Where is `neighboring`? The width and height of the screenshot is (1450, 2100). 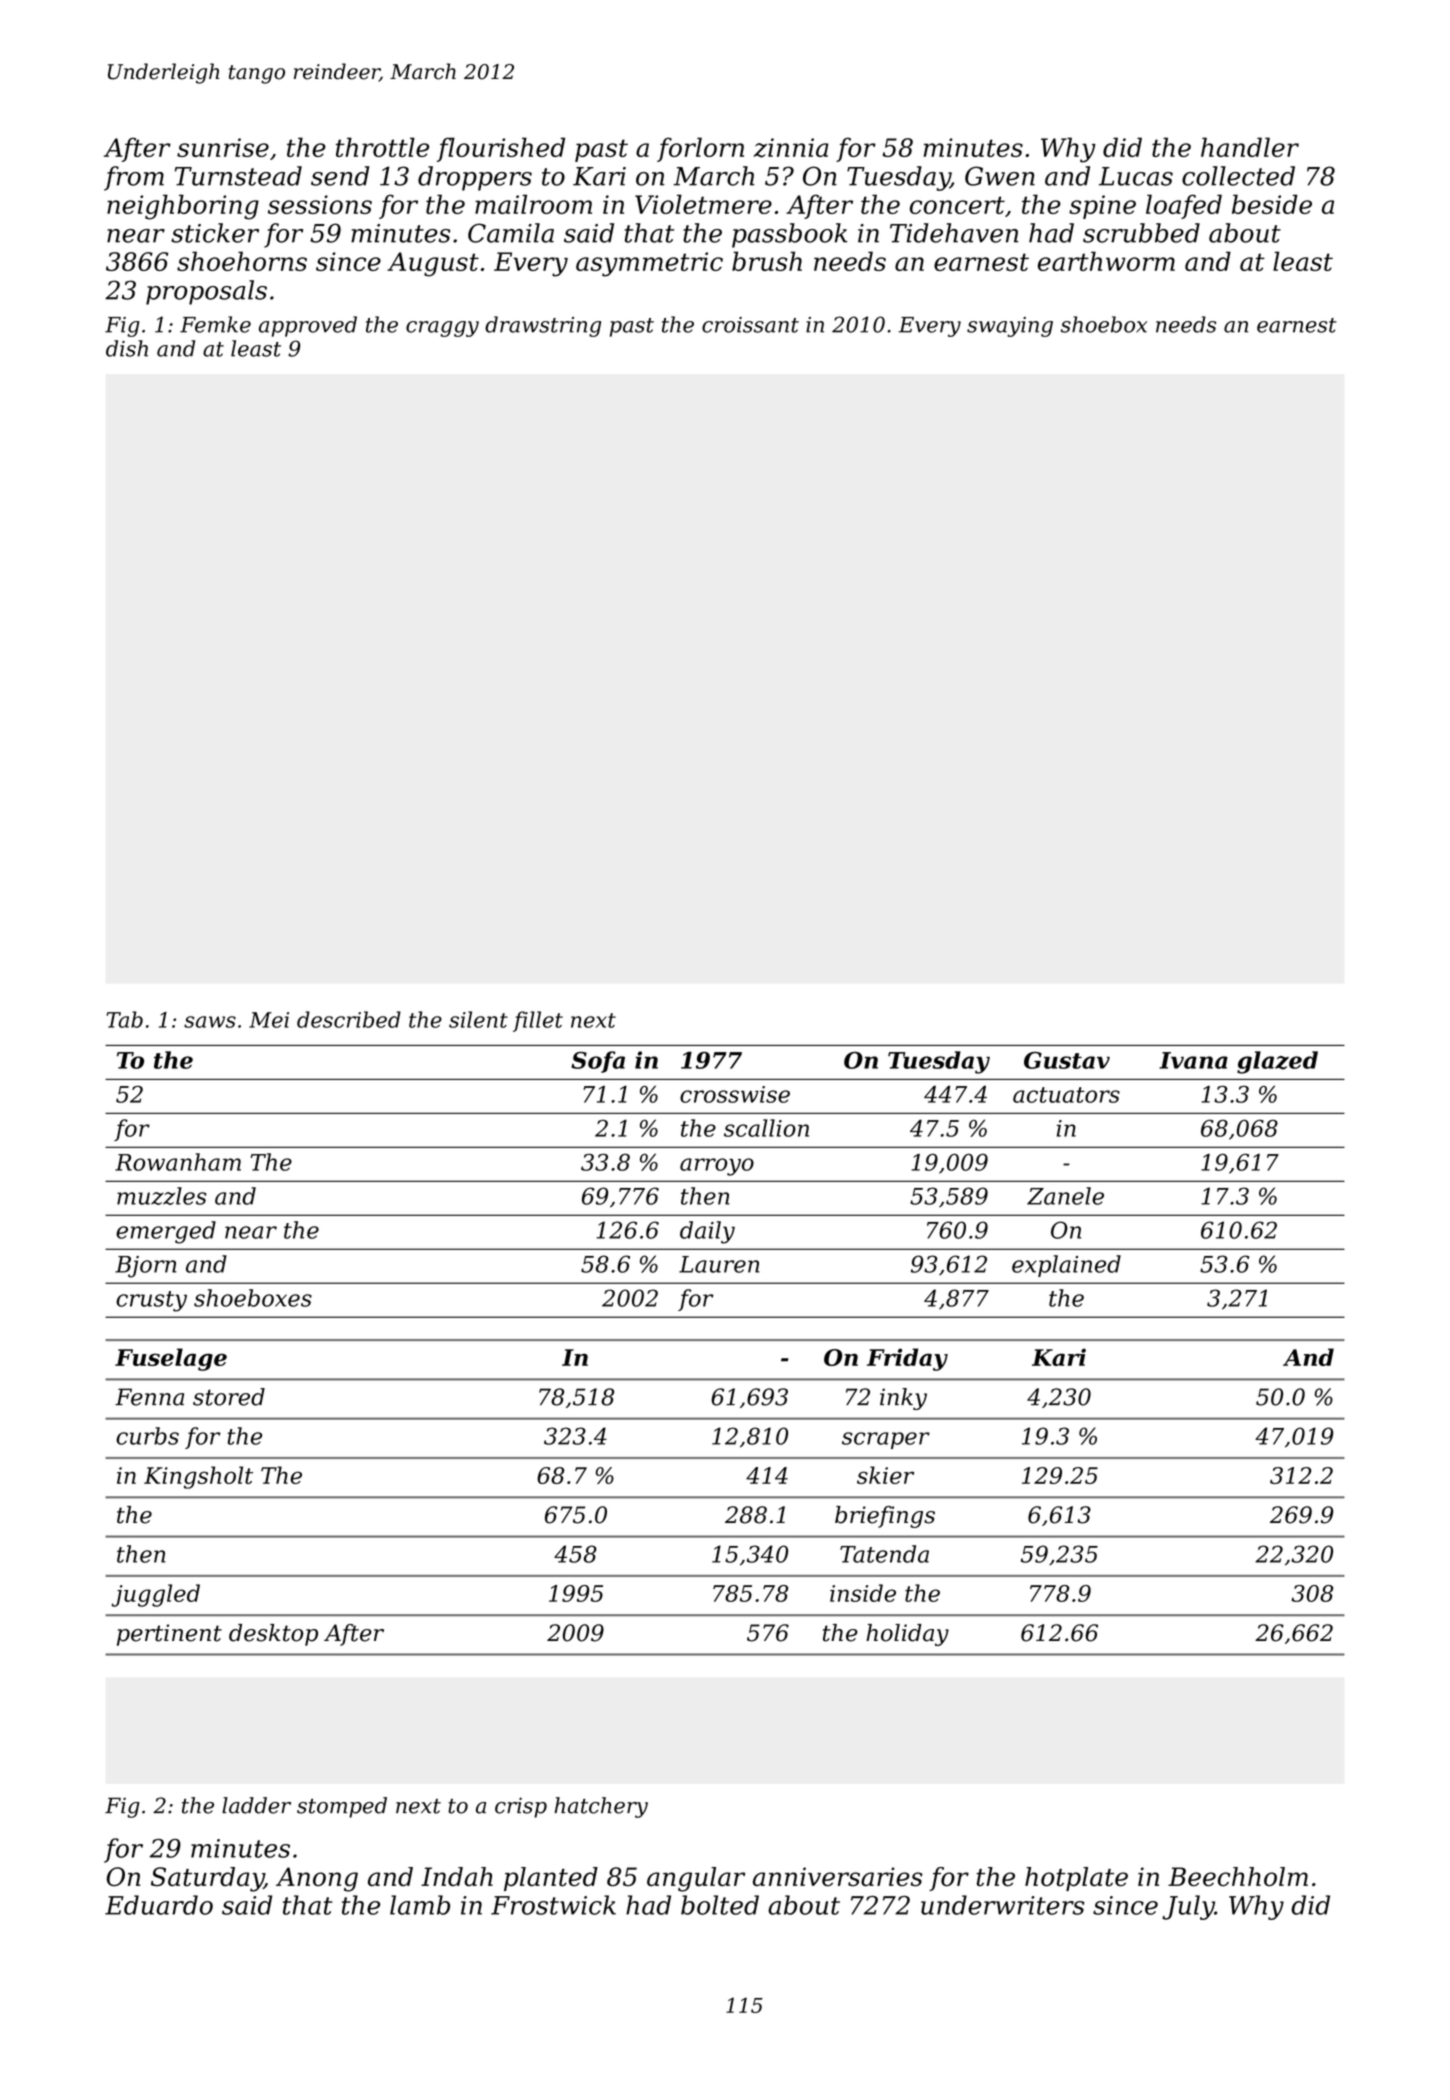
neighboring is located at coordinates (183, 207).
